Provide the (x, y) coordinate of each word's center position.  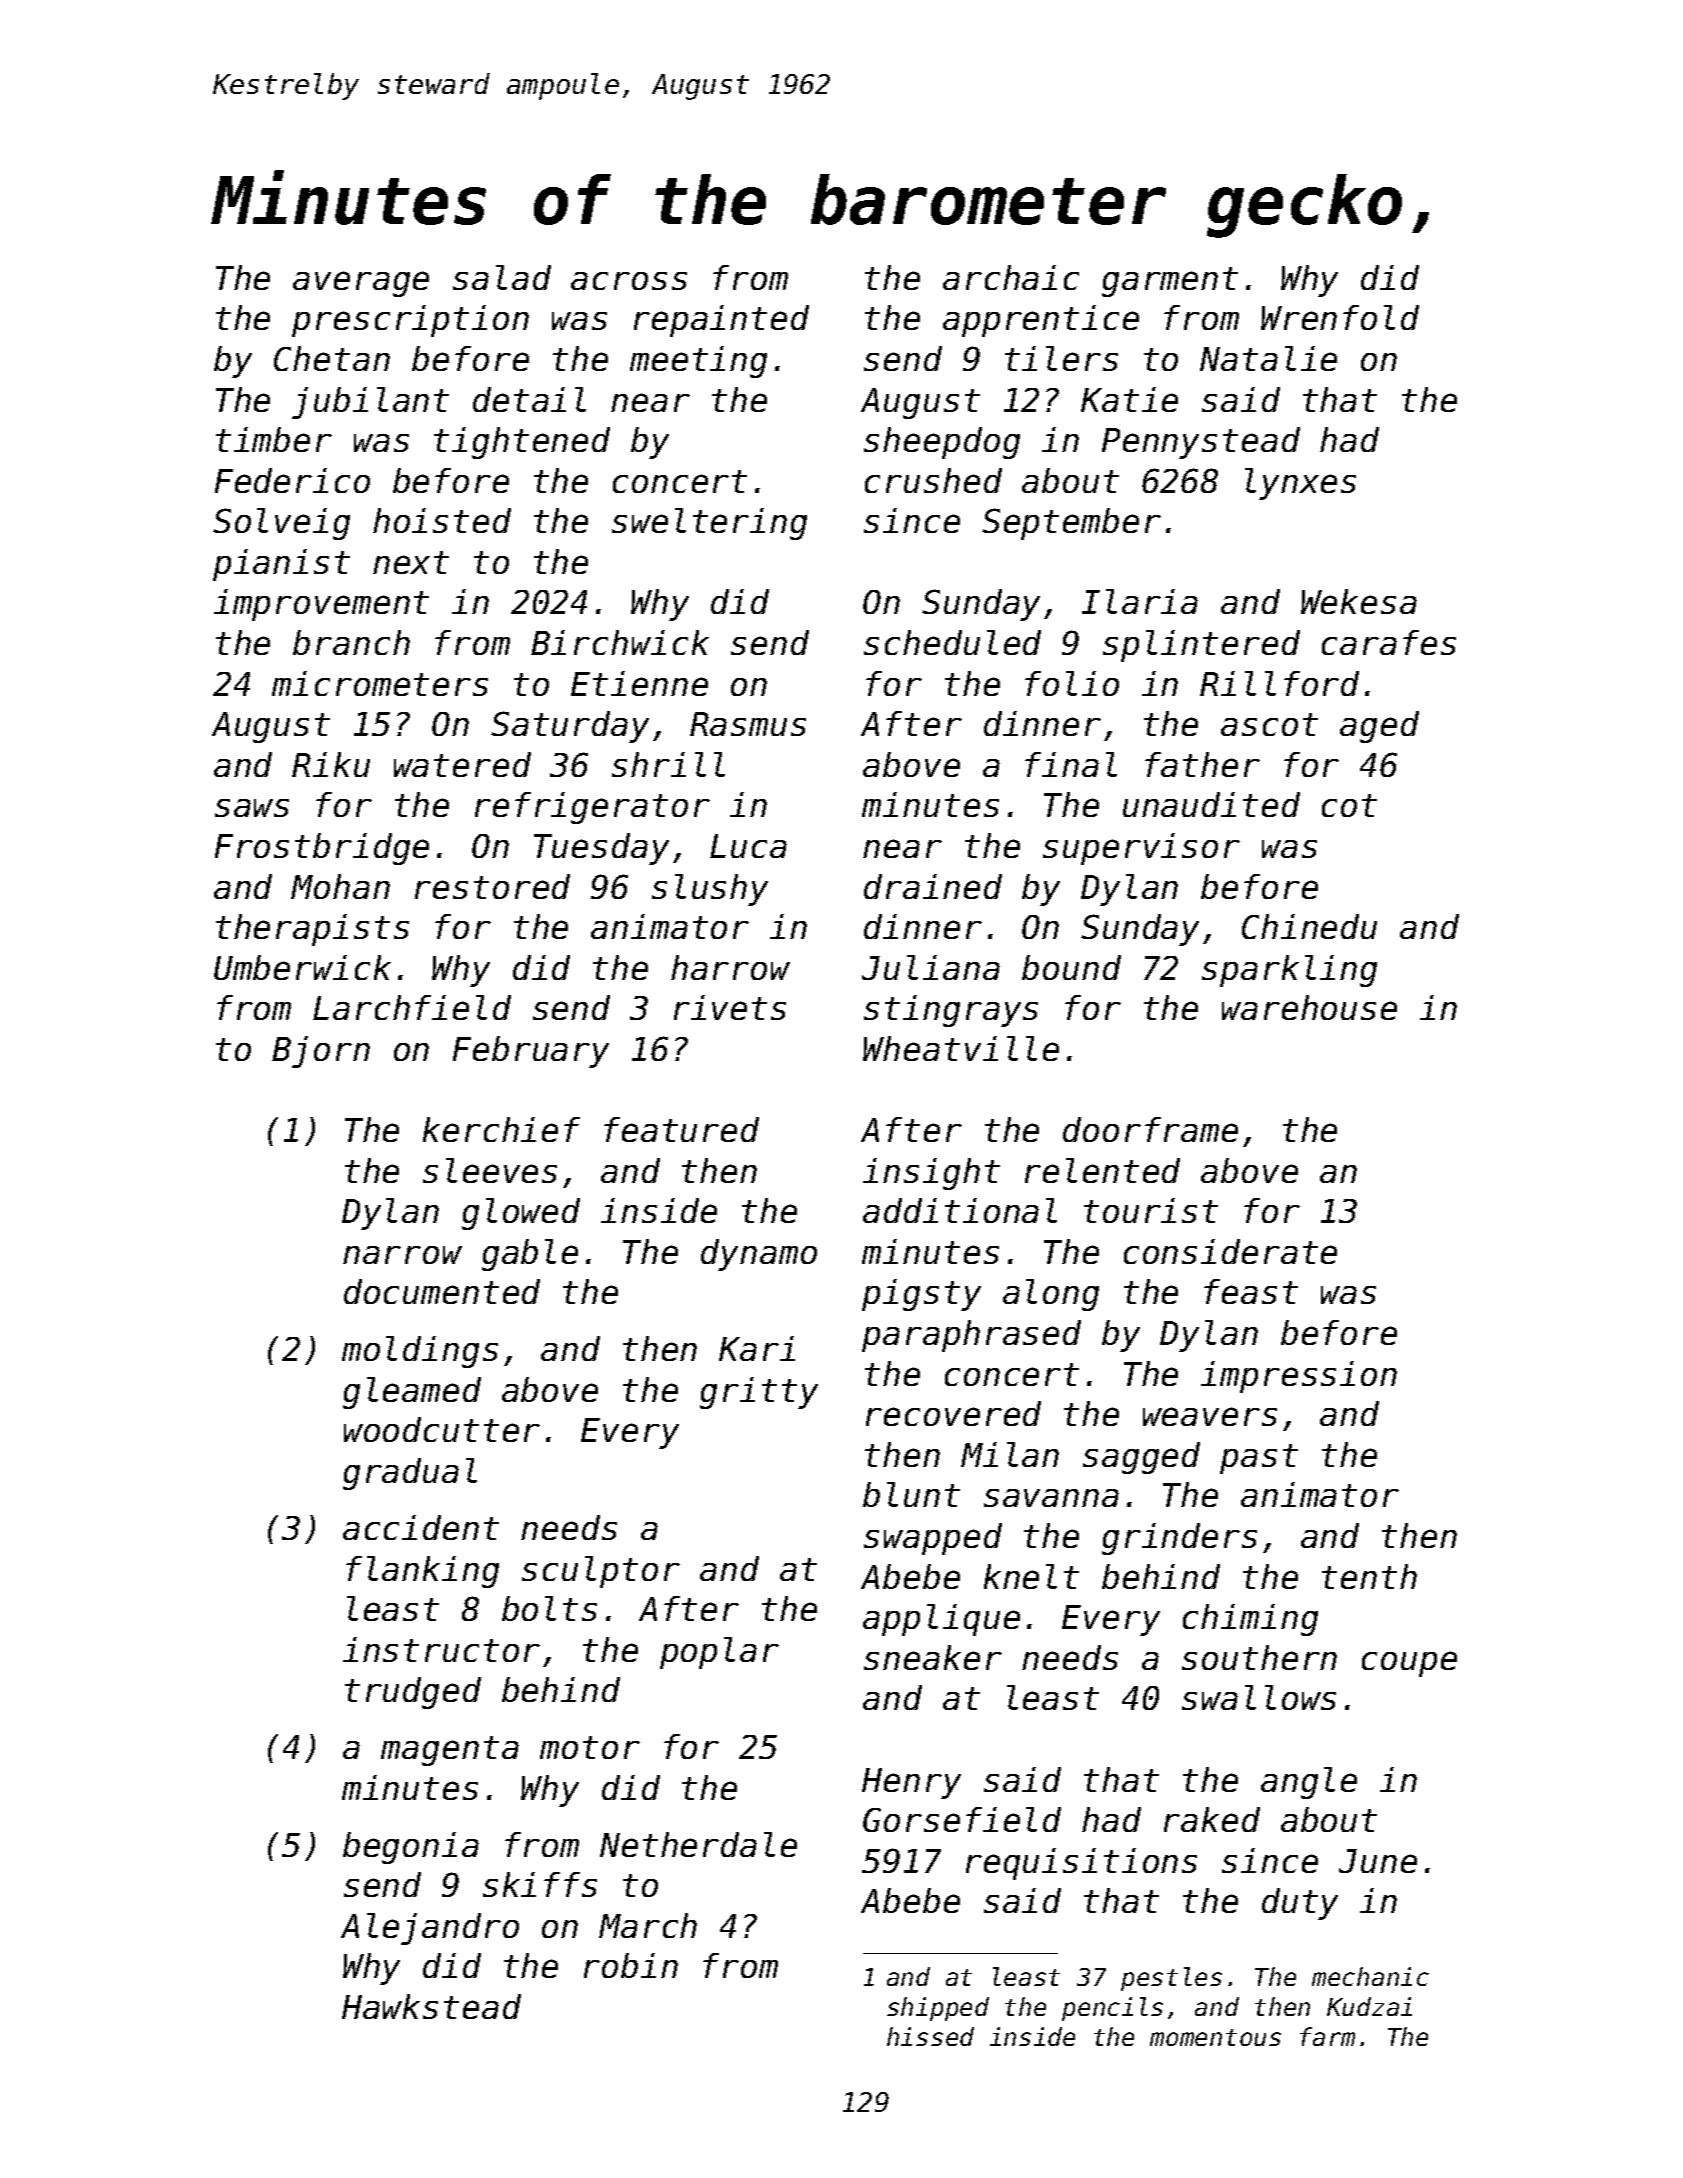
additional (960, 1210)
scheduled (952, 642)
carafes (1389, 642)
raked (1212, 1819)
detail (529, 399)
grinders (1179, 1539)
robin (631, 1965)
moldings (420, 1352)
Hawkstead (431, 2006)
